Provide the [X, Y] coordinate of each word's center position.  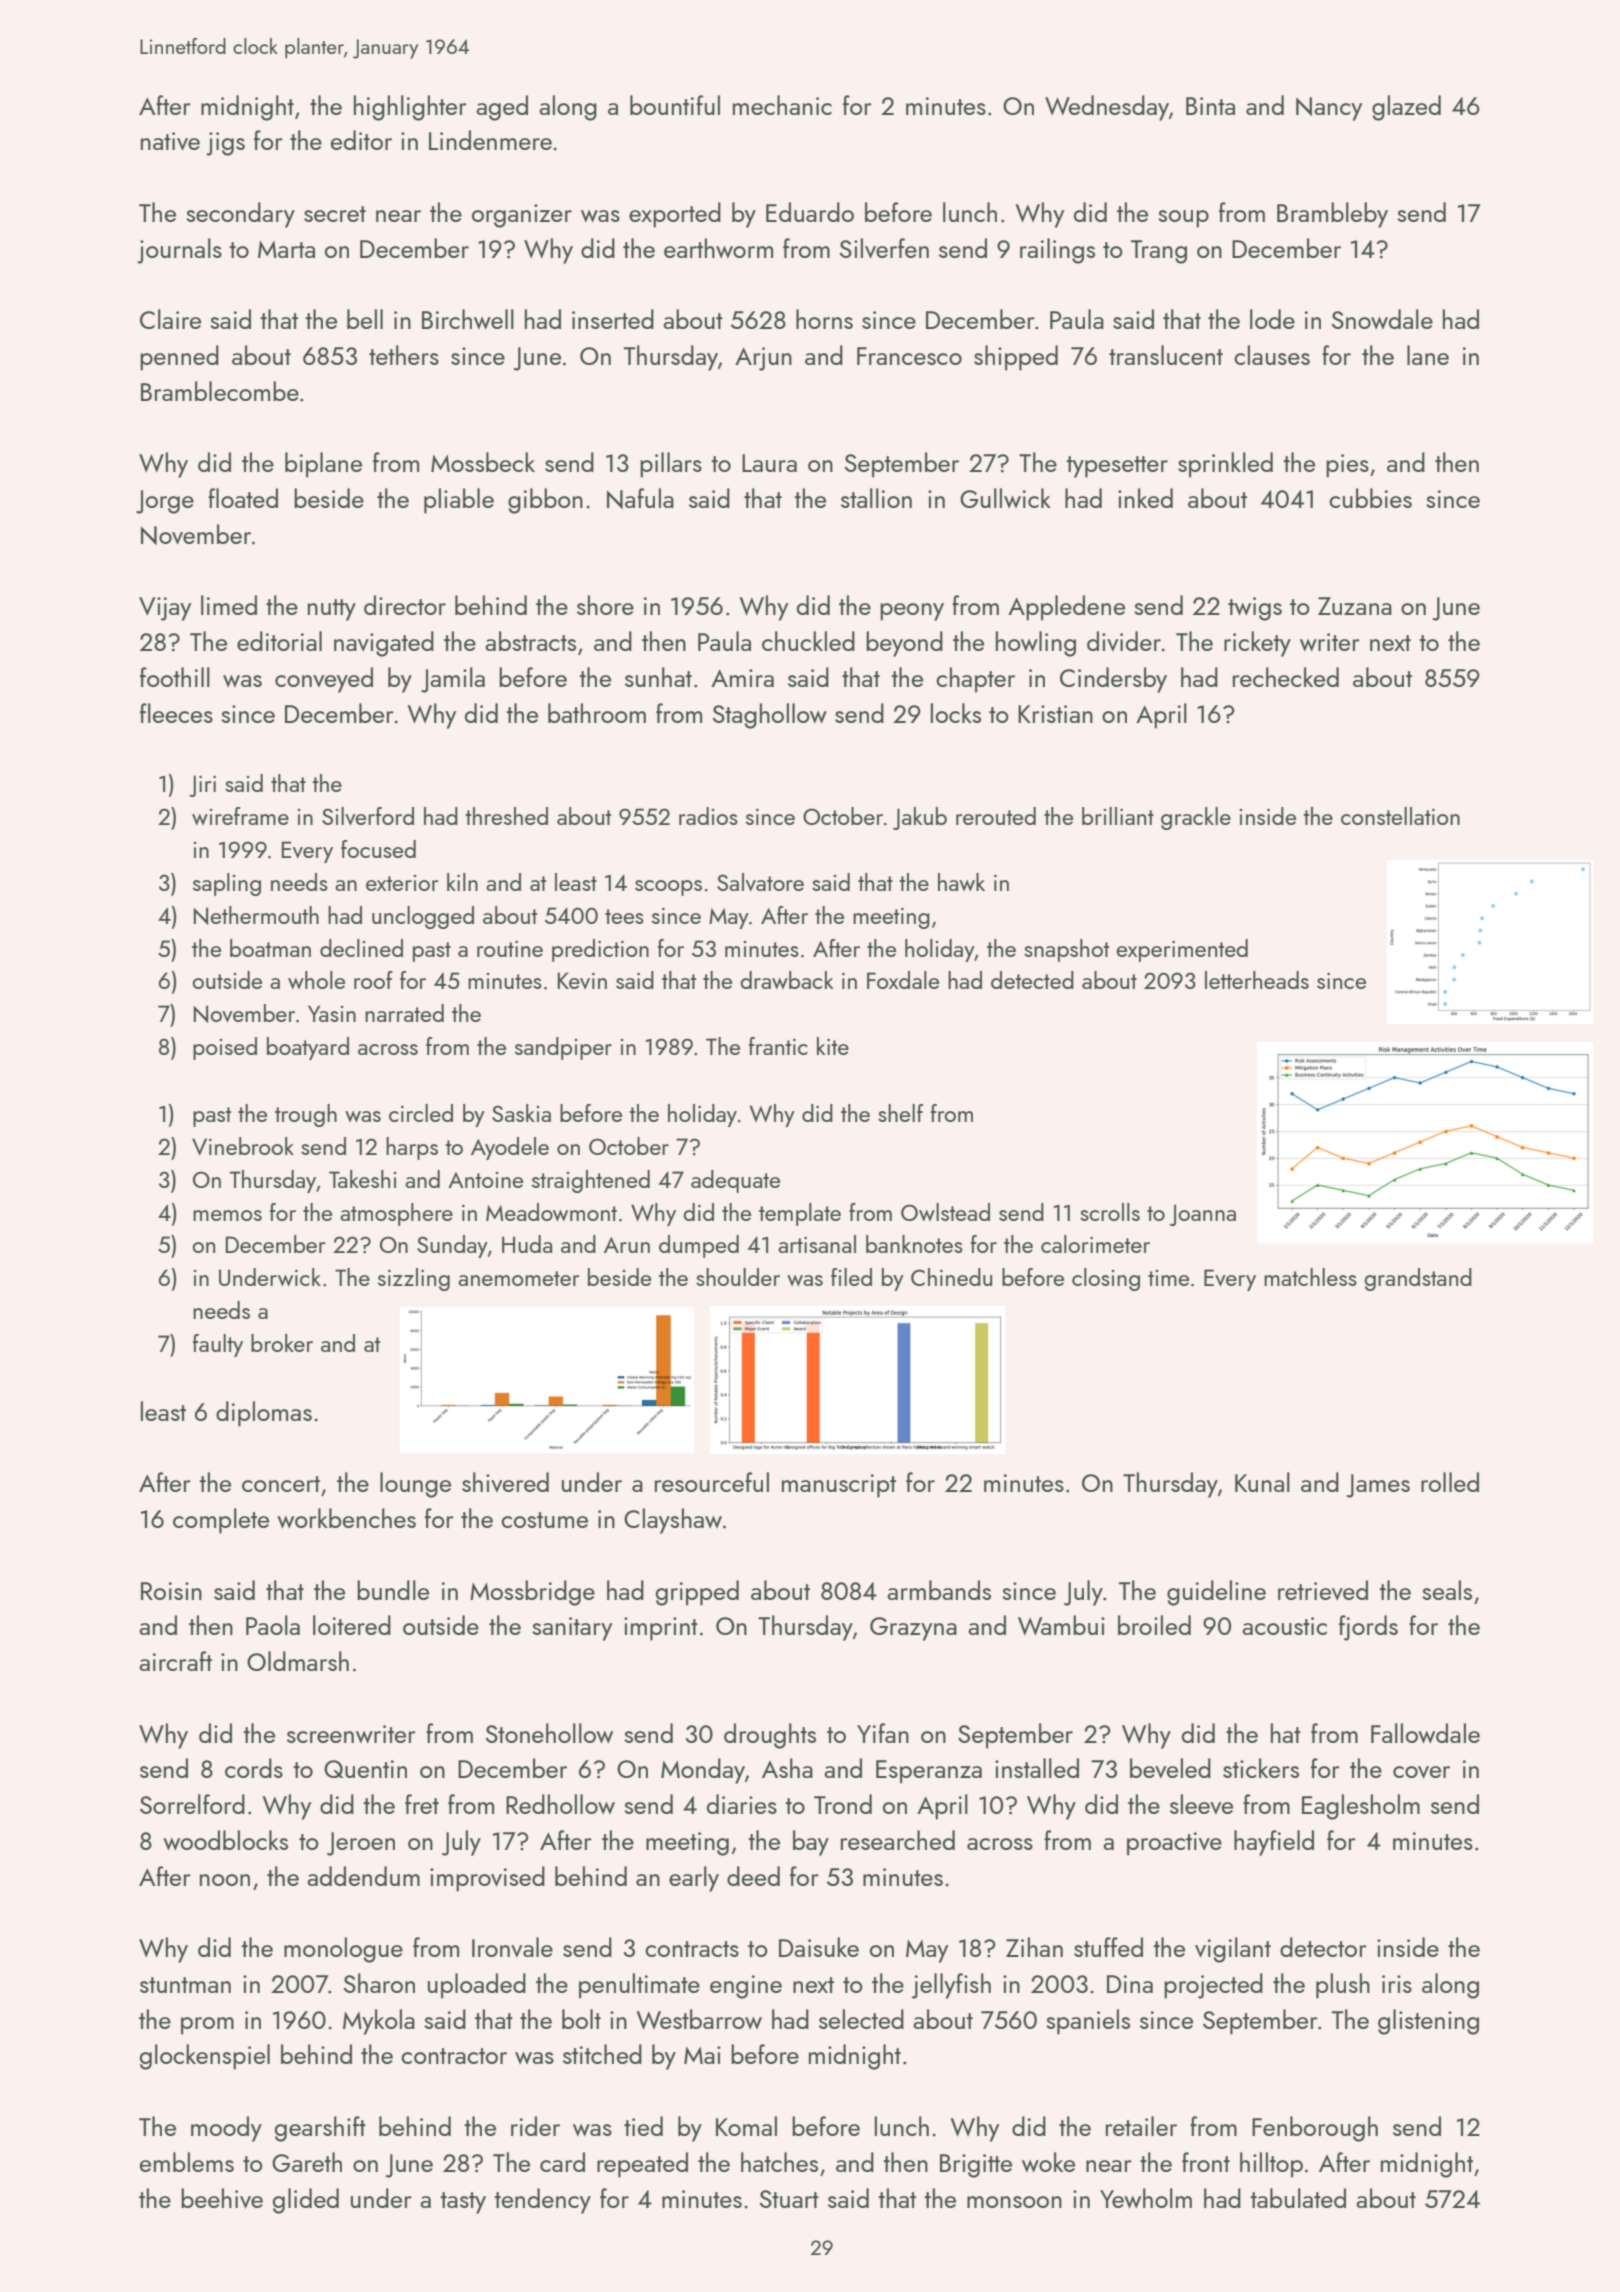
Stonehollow [549, 1733]
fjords [1368, 1628]
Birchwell [468, 319]
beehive [222, 2198]
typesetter [1117, 467]
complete [221, 1521]
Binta [1210, 106]
